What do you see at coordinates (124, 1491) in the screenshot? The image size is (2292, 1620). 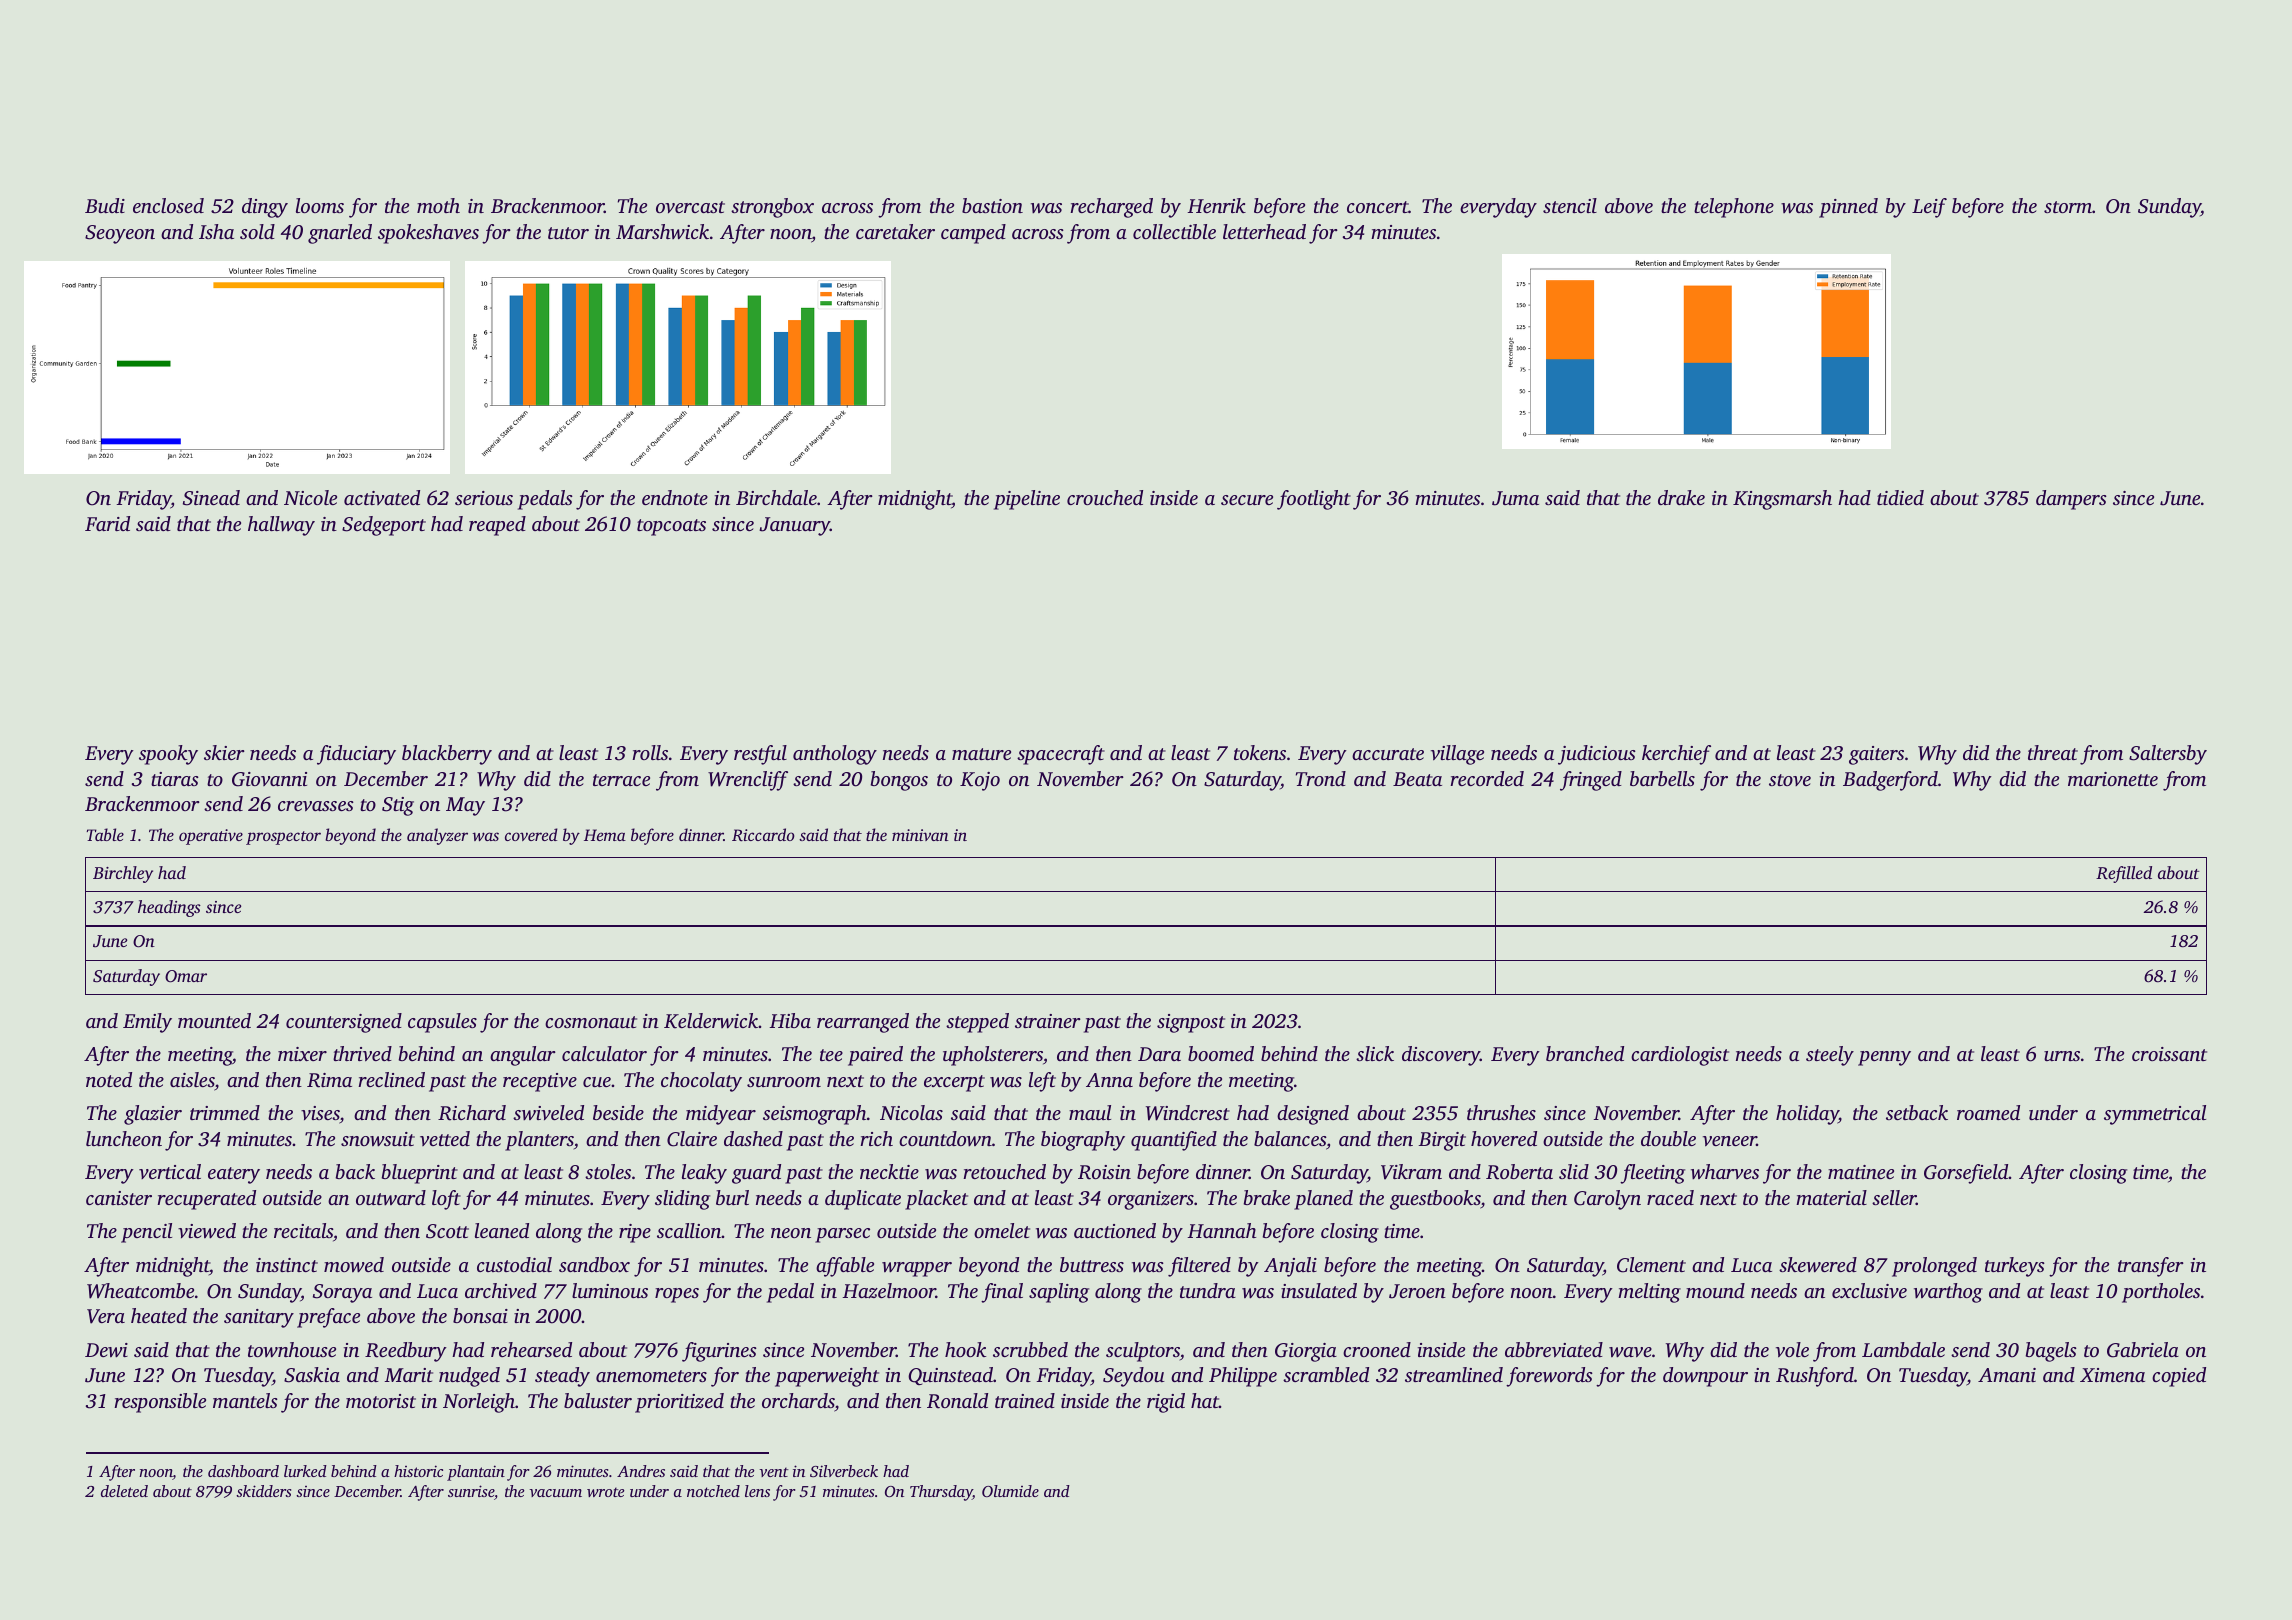 I see `deleted` at bounding box center [124, 1491].
